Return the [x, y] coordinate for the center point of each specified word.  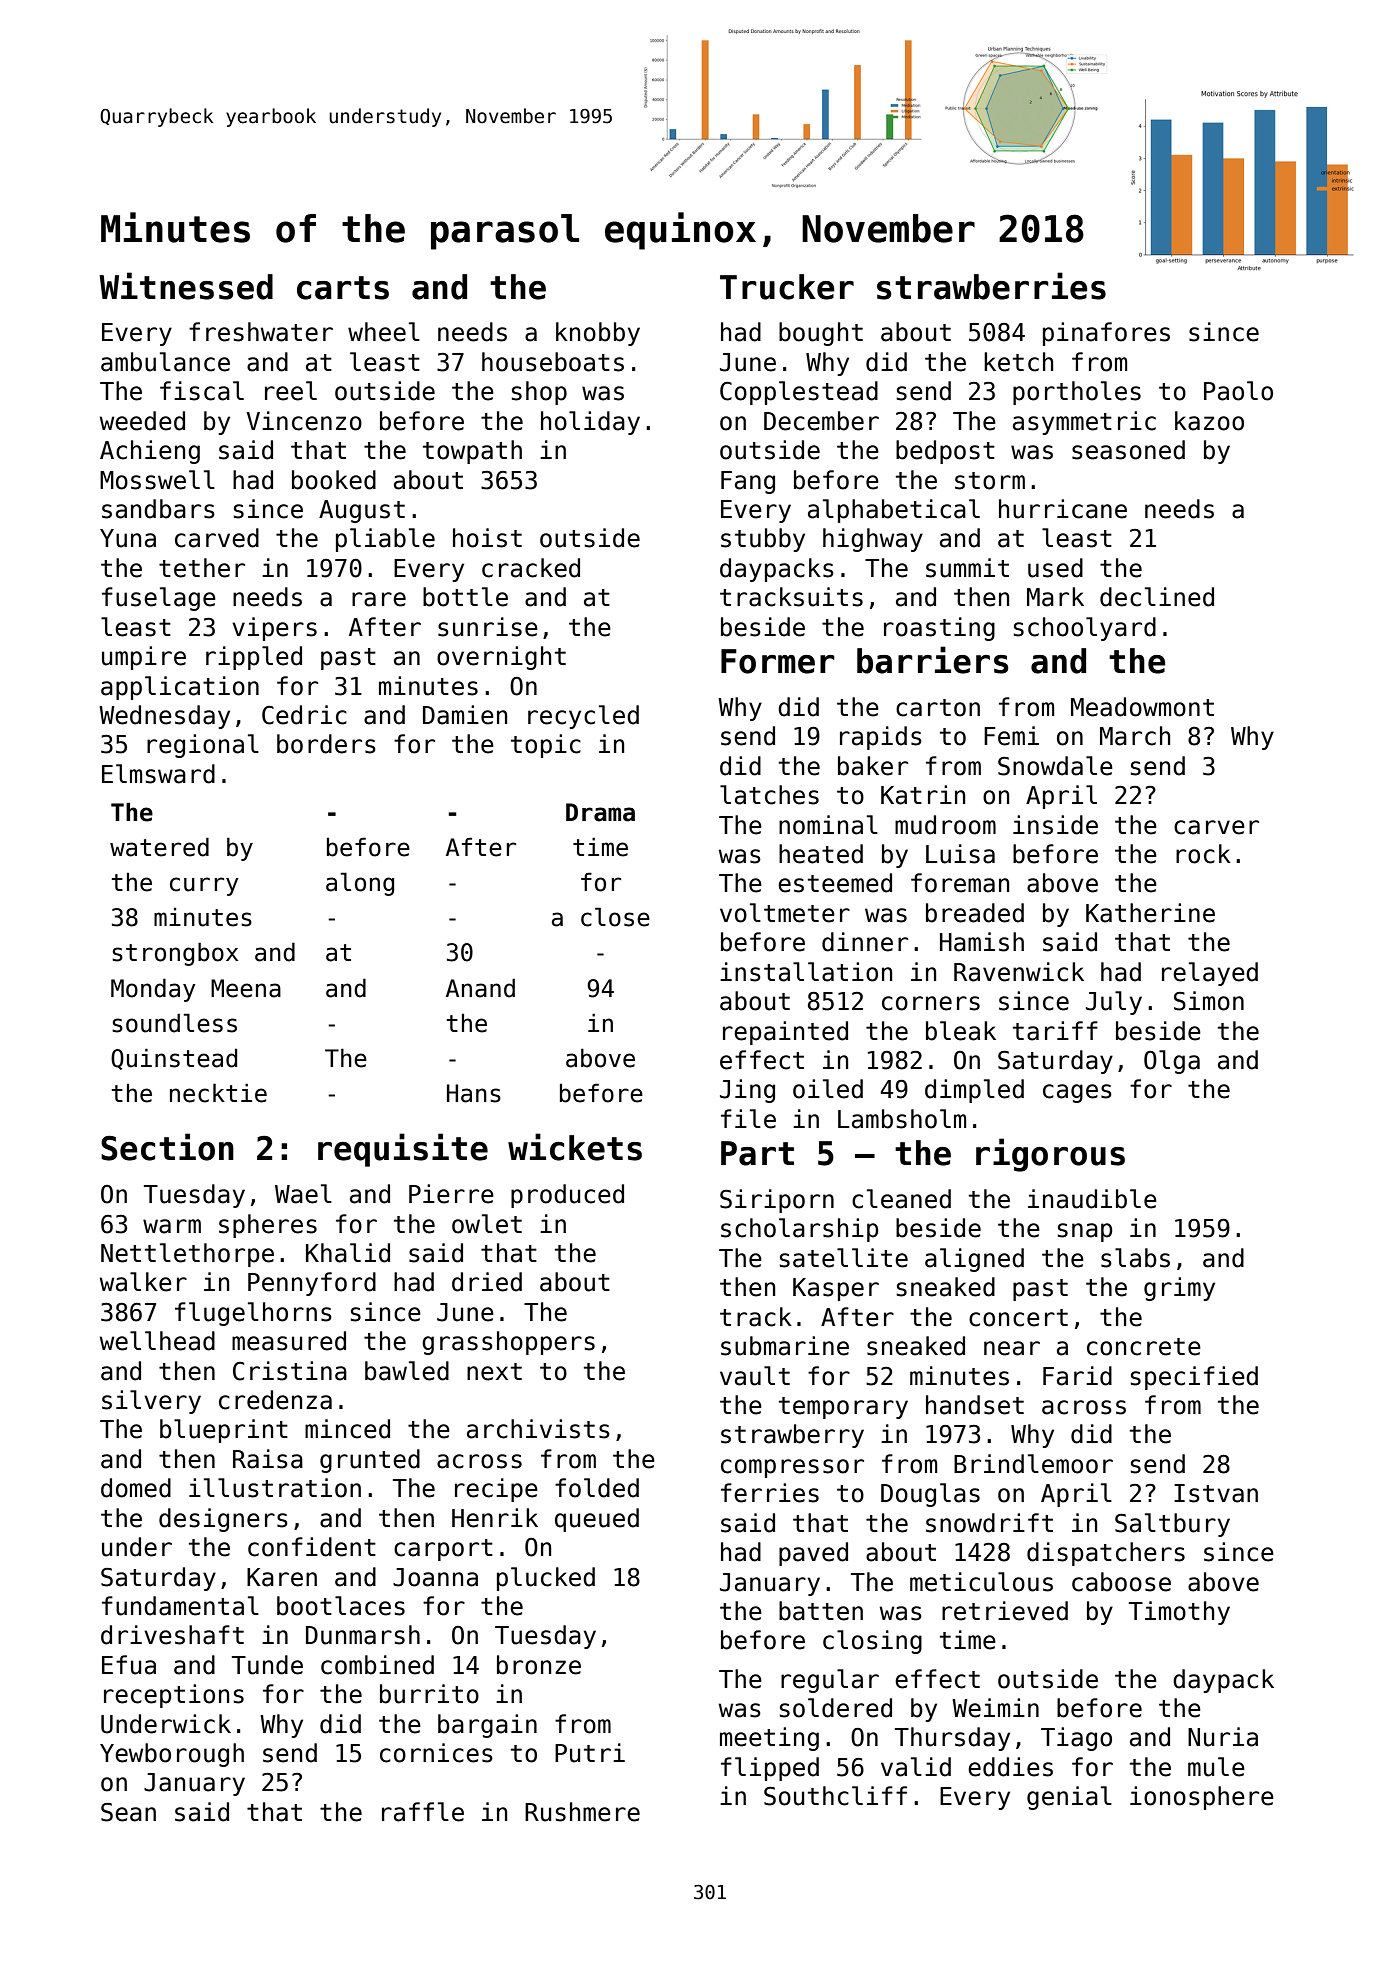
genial [1069, 1798]
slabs [1135, 1258]
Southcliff [835, 1796]
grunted [370, 1461]
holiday [590, 423]
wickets [575, 1147]
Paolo [1238, 391]
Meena [246, 988]
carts [343, 288]
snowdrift [989, 1523]
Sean [128, 1812]
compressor [792, 1468]
